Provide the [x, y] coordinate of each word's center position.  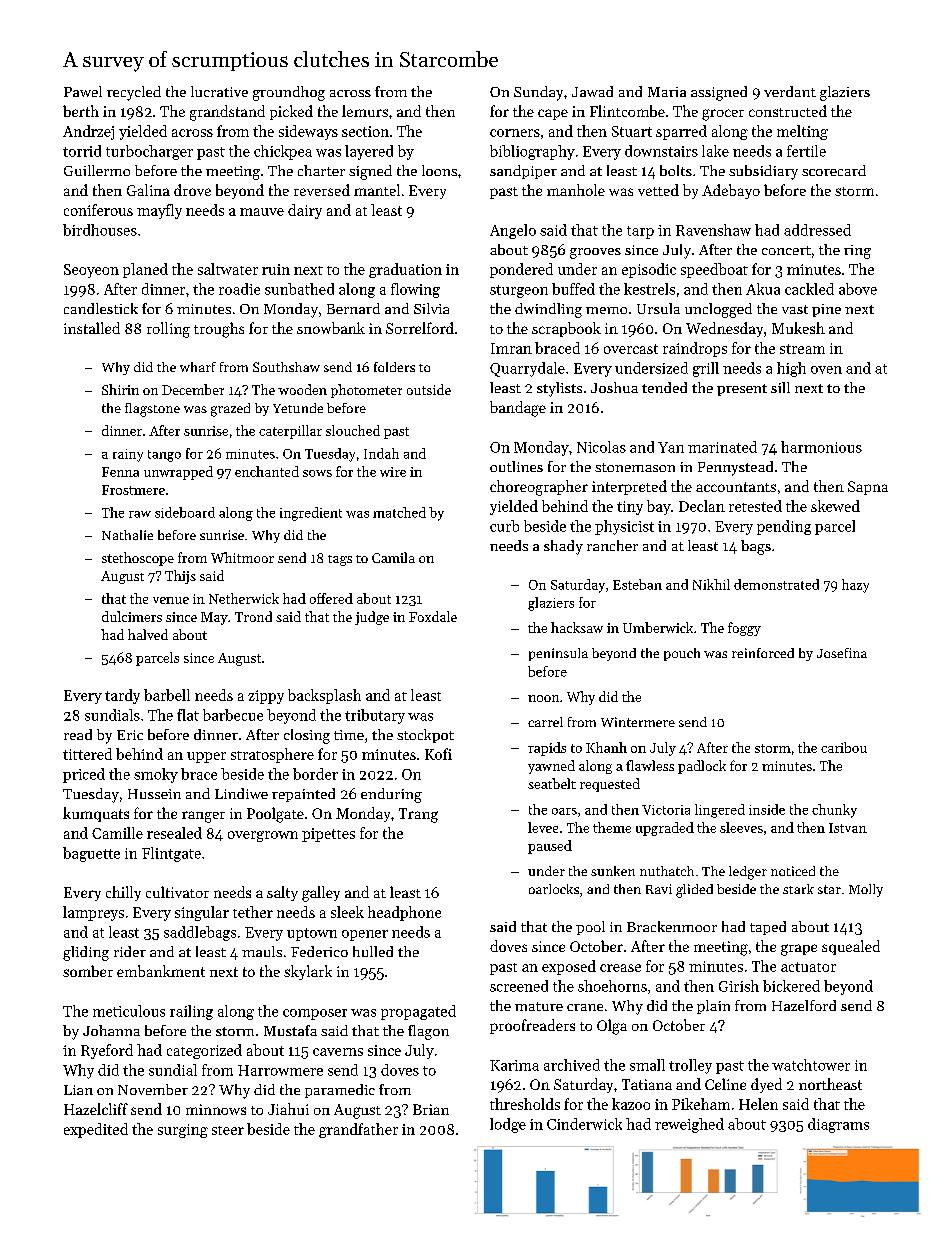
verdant [790, 91]
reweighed [689, 1125]
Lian [78, 1090]
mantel [377, 190]
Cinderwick [584, 1124]
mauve [262, 212]
